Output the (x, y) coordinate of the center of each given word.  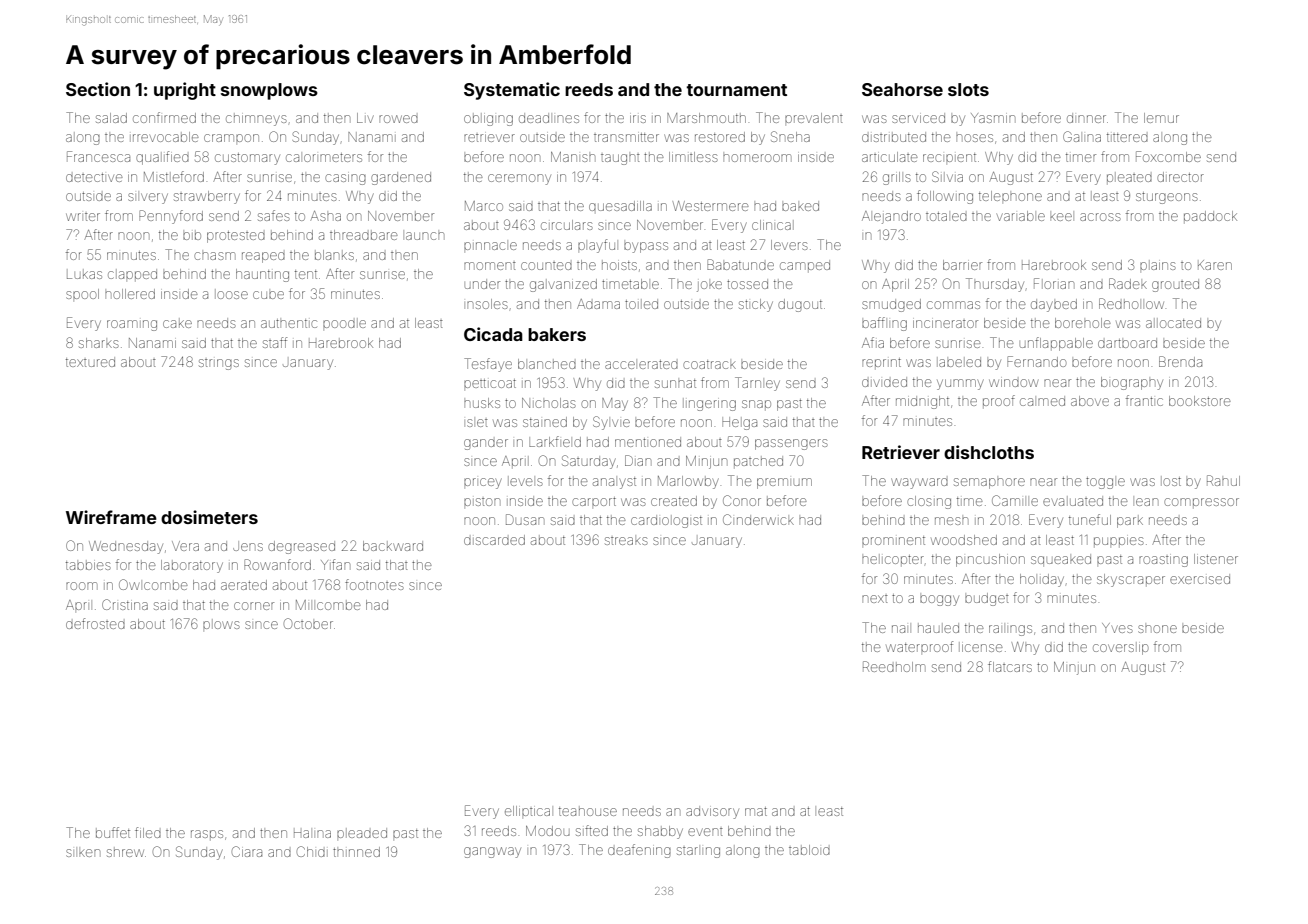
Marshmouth (706, 118)
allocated (1173, 323)
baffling (884, 324)
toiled (641, 304)
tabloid (809, 850)
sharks (99, 343)
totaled (946, 216)
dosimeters (209, 517)
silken (83, 853)
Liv (365, 118)
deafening (639, 851)
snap (756, 405)
